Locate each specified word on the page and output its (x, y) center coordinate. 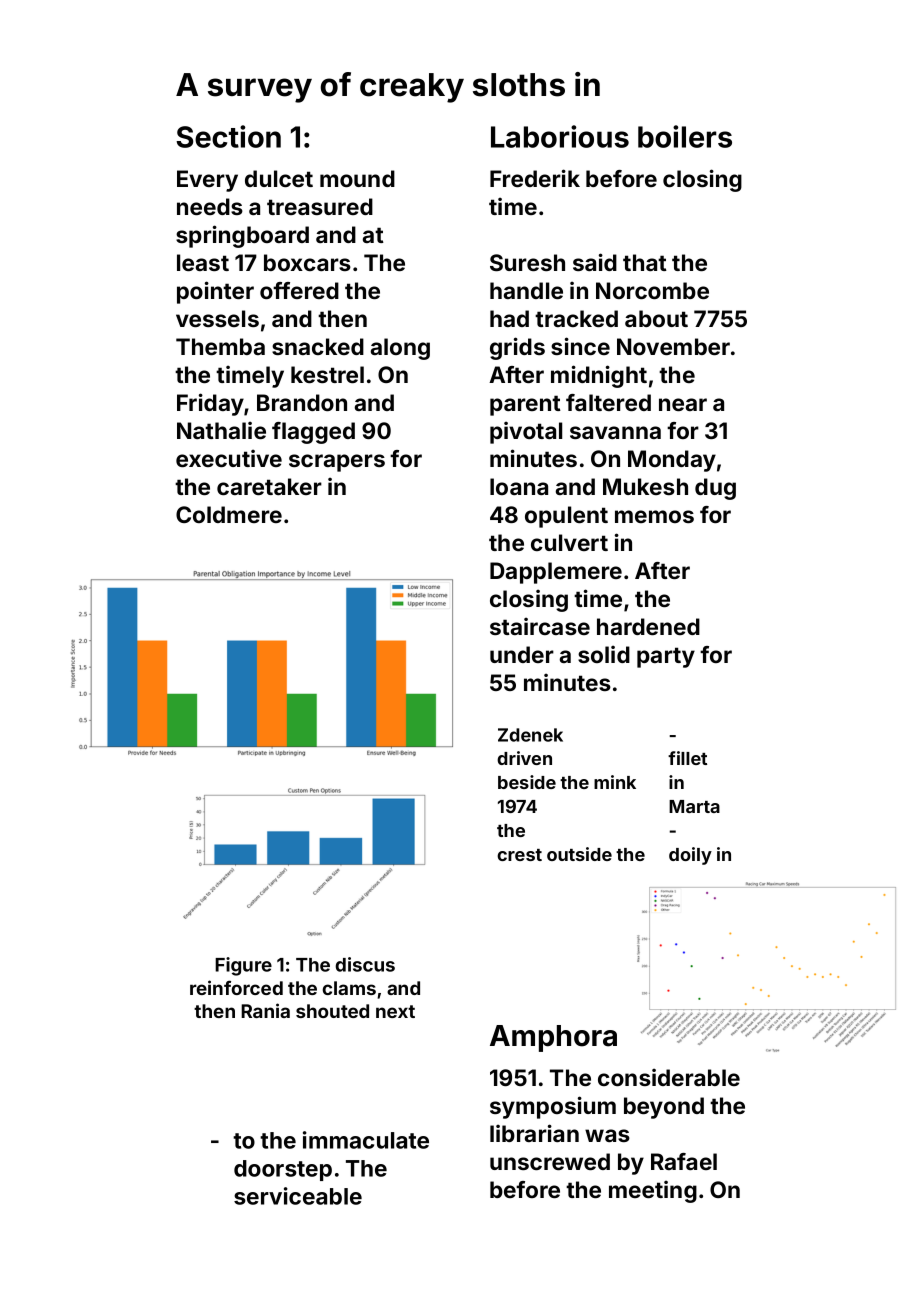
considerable (669, 1077)
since (580, 346)
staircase (540, 626)
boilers (685, 136)
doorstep (283, 1170)
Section (228, 136)
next (395, 1011)
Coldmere (229, 514)
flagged (313, 433)
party (666, 657)
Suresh (527, 262)
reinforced (236, 987)
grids (517, 348)
